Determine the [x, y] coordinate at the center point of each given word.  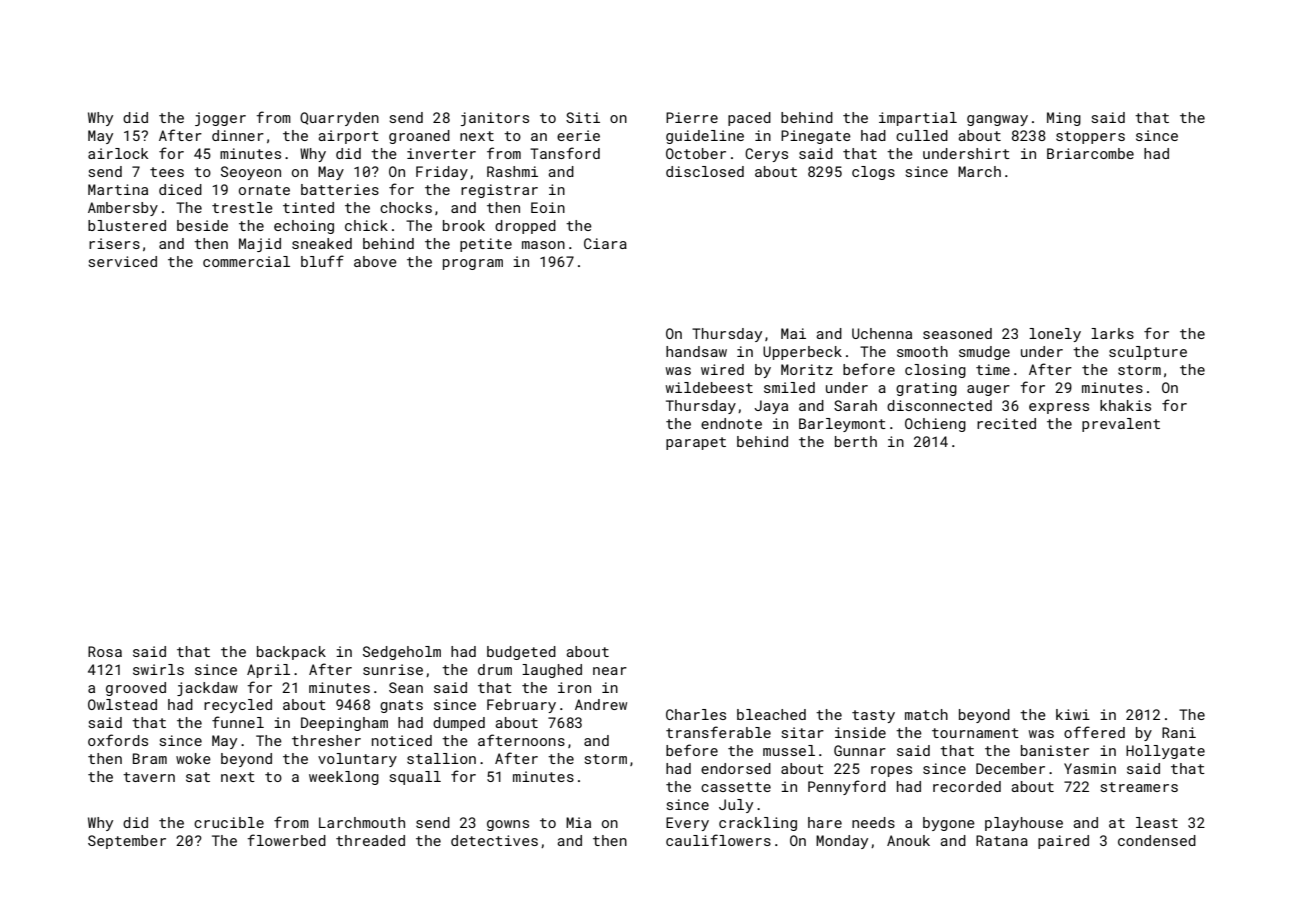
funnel [238, 722]
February [521, 706]
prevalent [1121, 425]
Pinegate [816, 137]
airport [348, 137]
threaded [370, 840]
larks [1112, 333]
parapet [696, 443]
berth [856, 441]
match [926, 714]
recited [1006, 423]
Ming [1064, 119]
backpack [291, 653]
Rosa [105, 651]
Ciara [605, 243]
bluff [322, 261]
